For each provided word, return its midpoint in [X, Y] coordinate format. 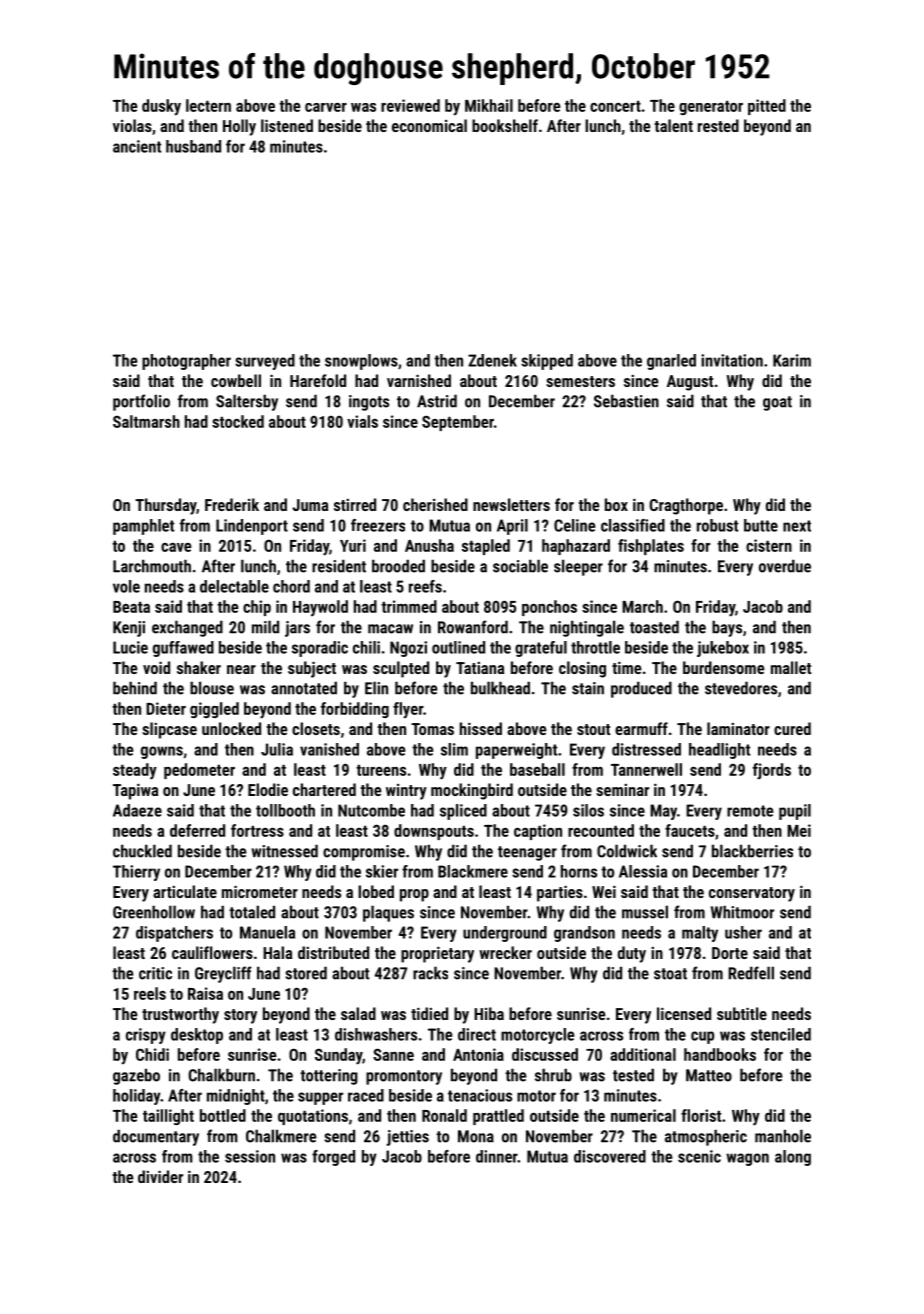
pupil [795, 812]
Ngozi [408, 649]
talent [673, 125]
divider [160, 1176]
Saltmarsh [146, 421]
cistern [769, 545]
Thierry [136, 873]
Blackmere [473, 871]
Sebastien [626, 401]
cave [176, 547]
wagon [747, 1159]
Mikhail [489, 105]
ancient [137, 146]
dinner [497, 1156]
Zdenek [492, 360]
